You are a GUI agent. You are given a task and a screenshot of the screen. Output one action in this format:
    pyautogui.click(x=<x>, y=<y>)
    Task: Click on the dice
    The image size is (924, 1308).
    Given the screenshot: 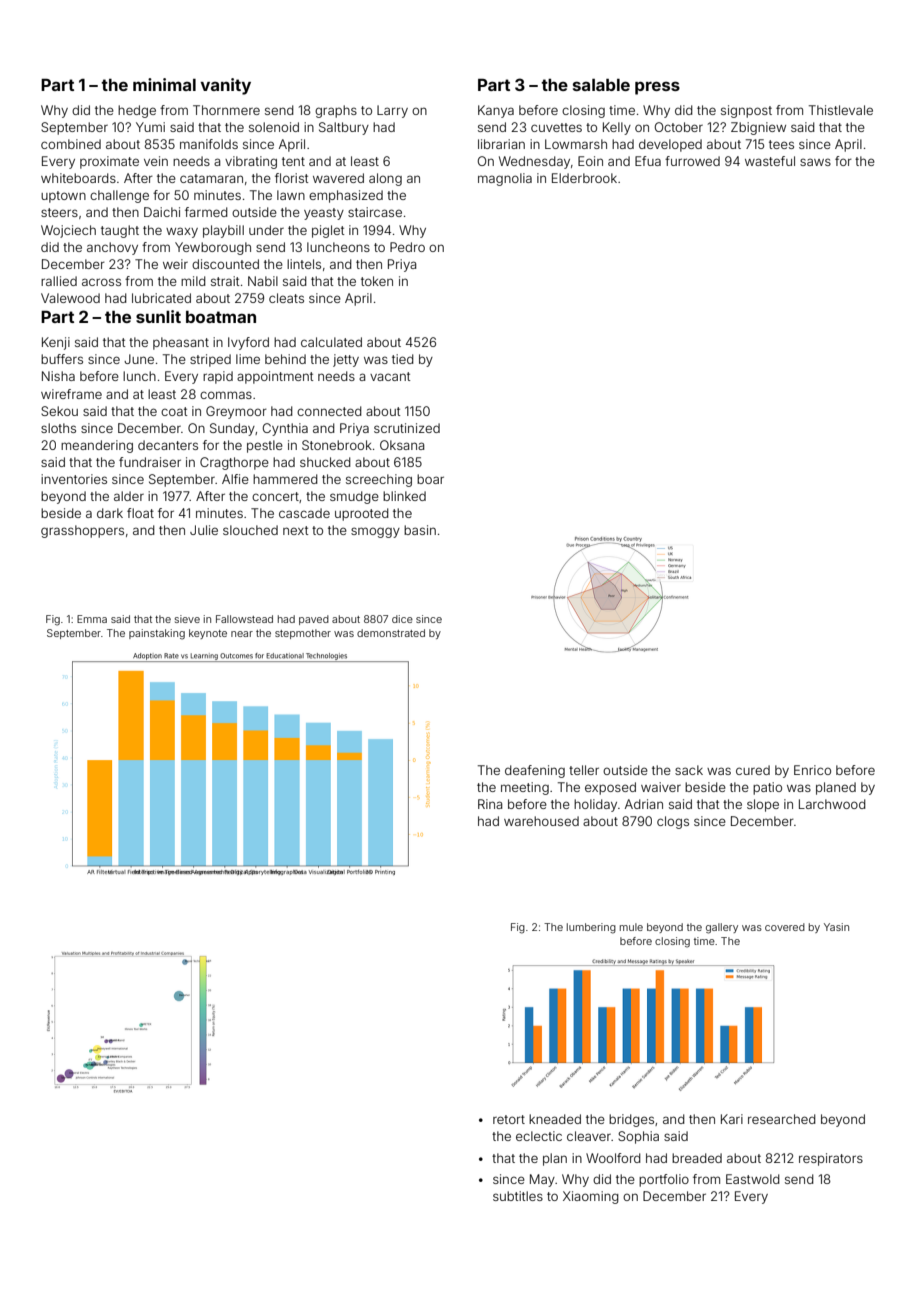 What is the action you would take?
    pyautogui.click(x=402, y=619)
